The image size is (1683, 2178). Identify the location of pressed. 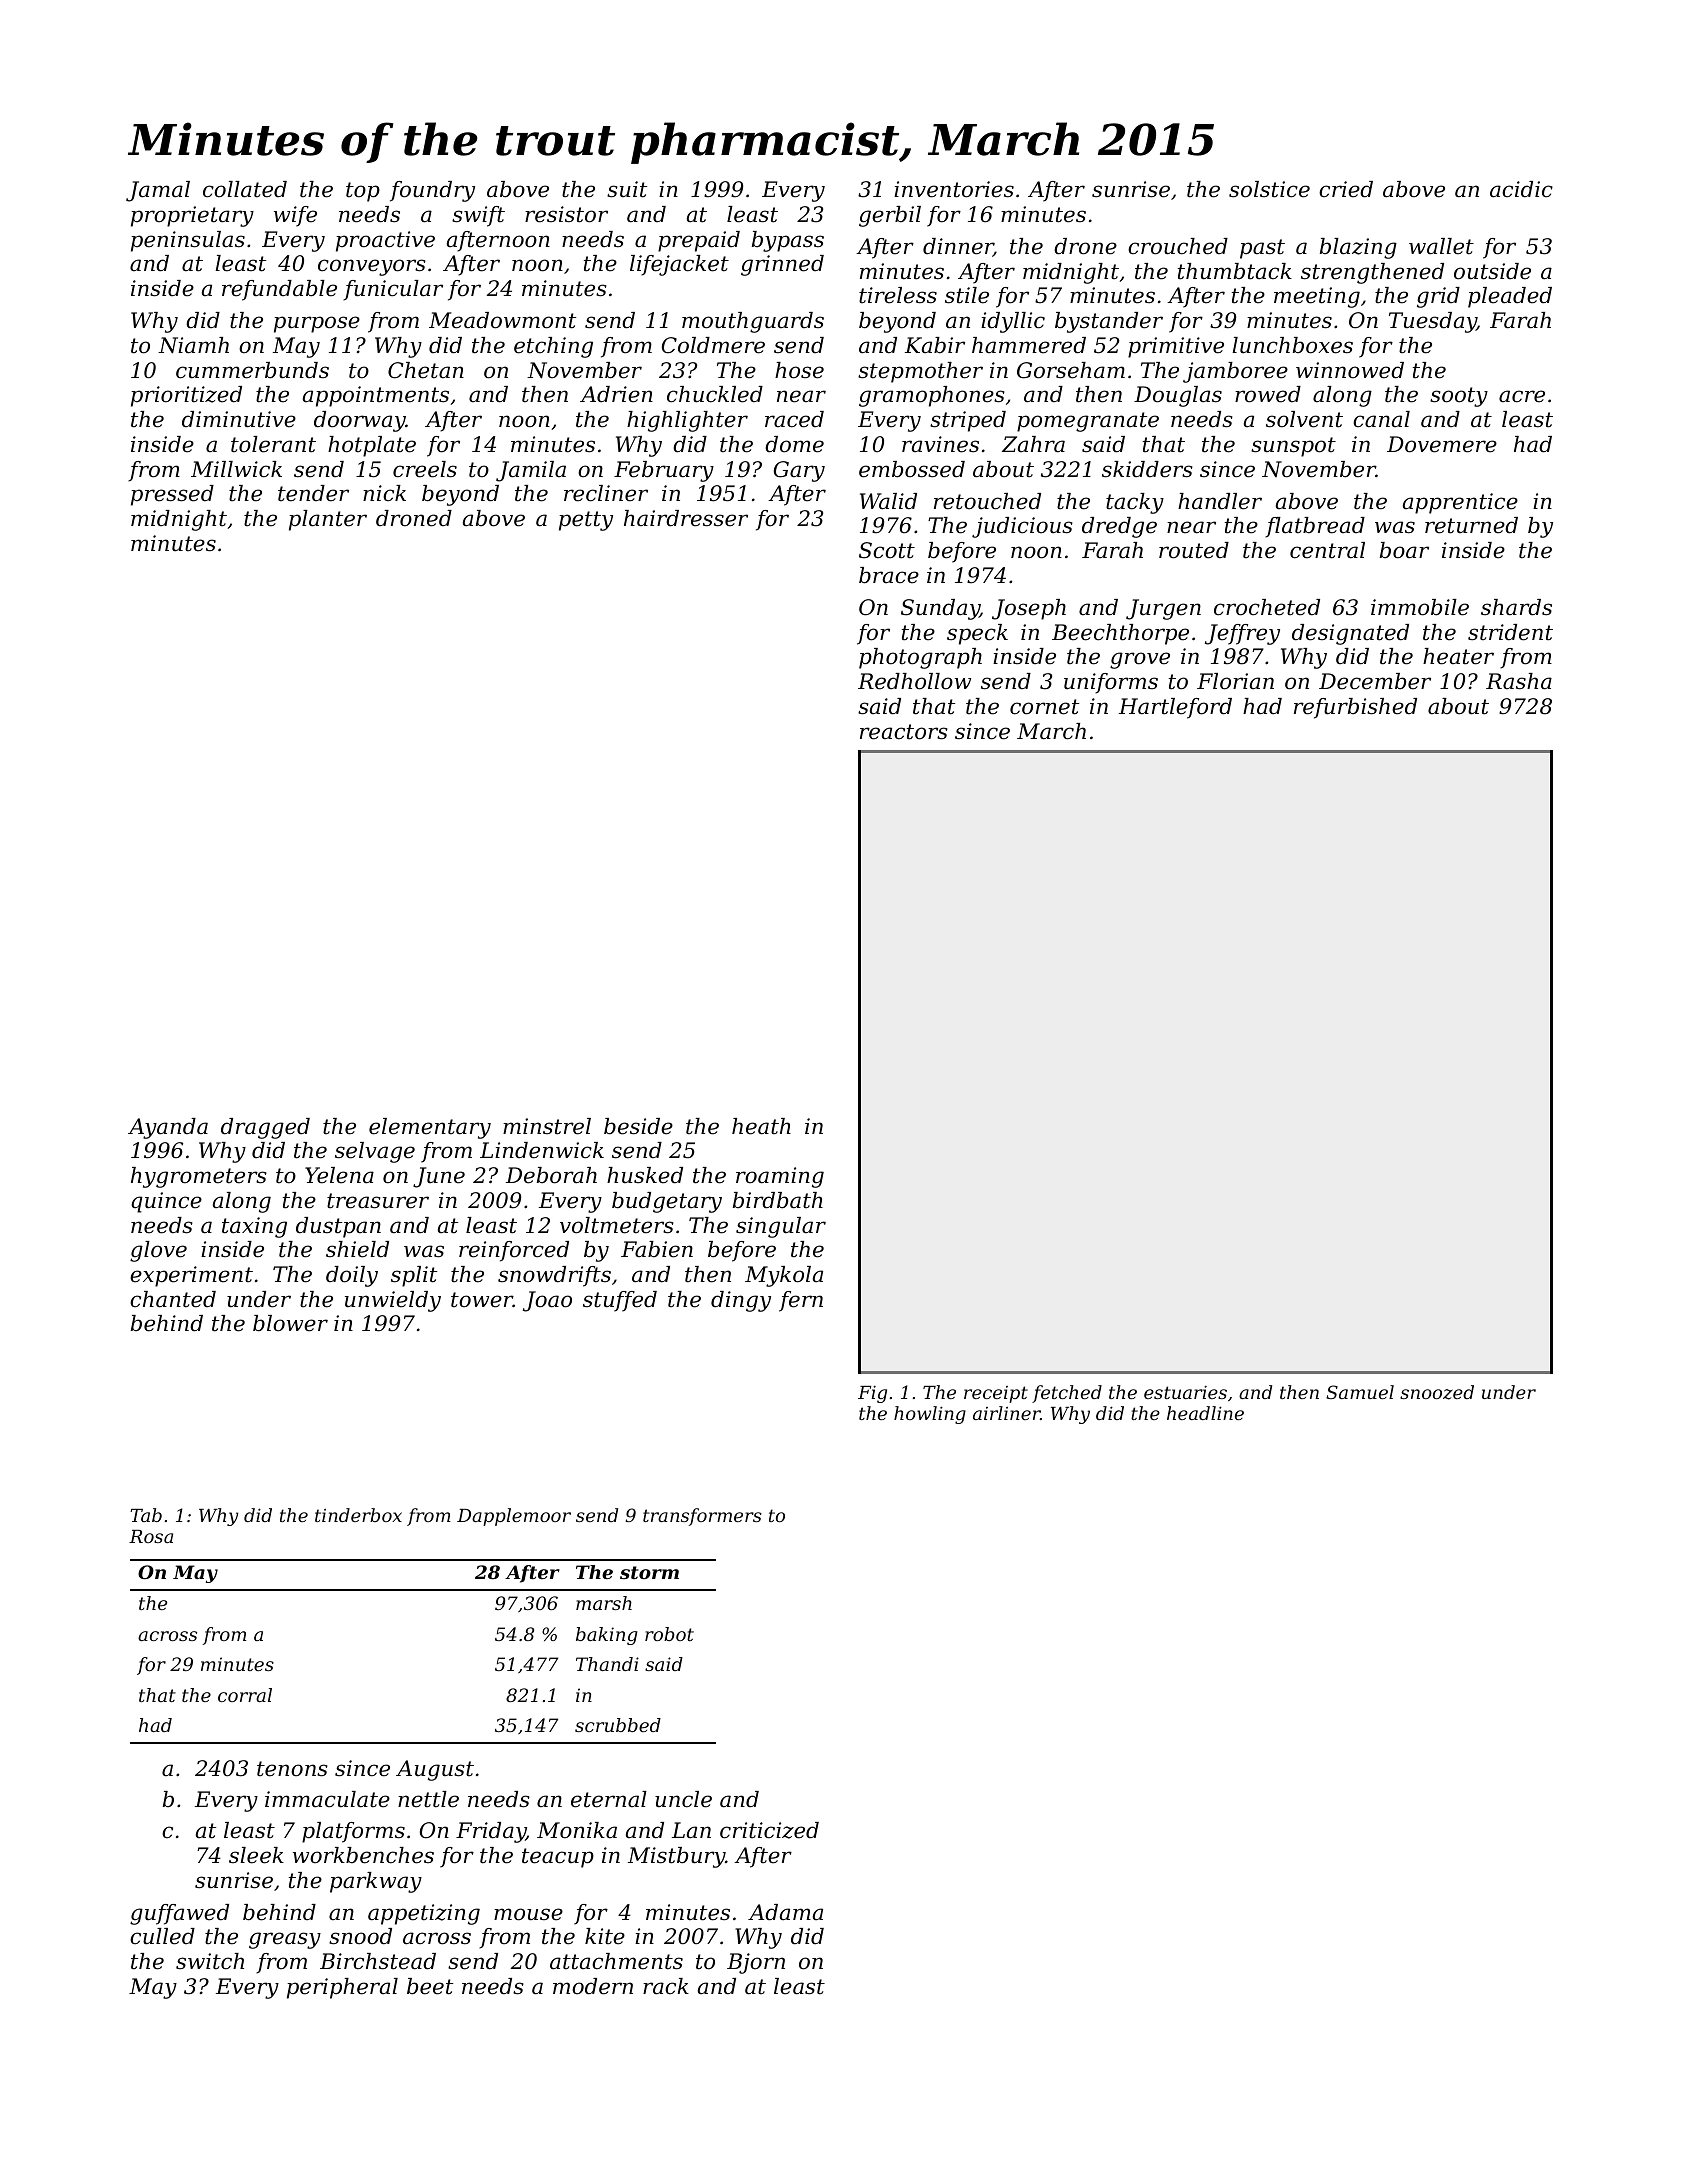
(172, 495).
